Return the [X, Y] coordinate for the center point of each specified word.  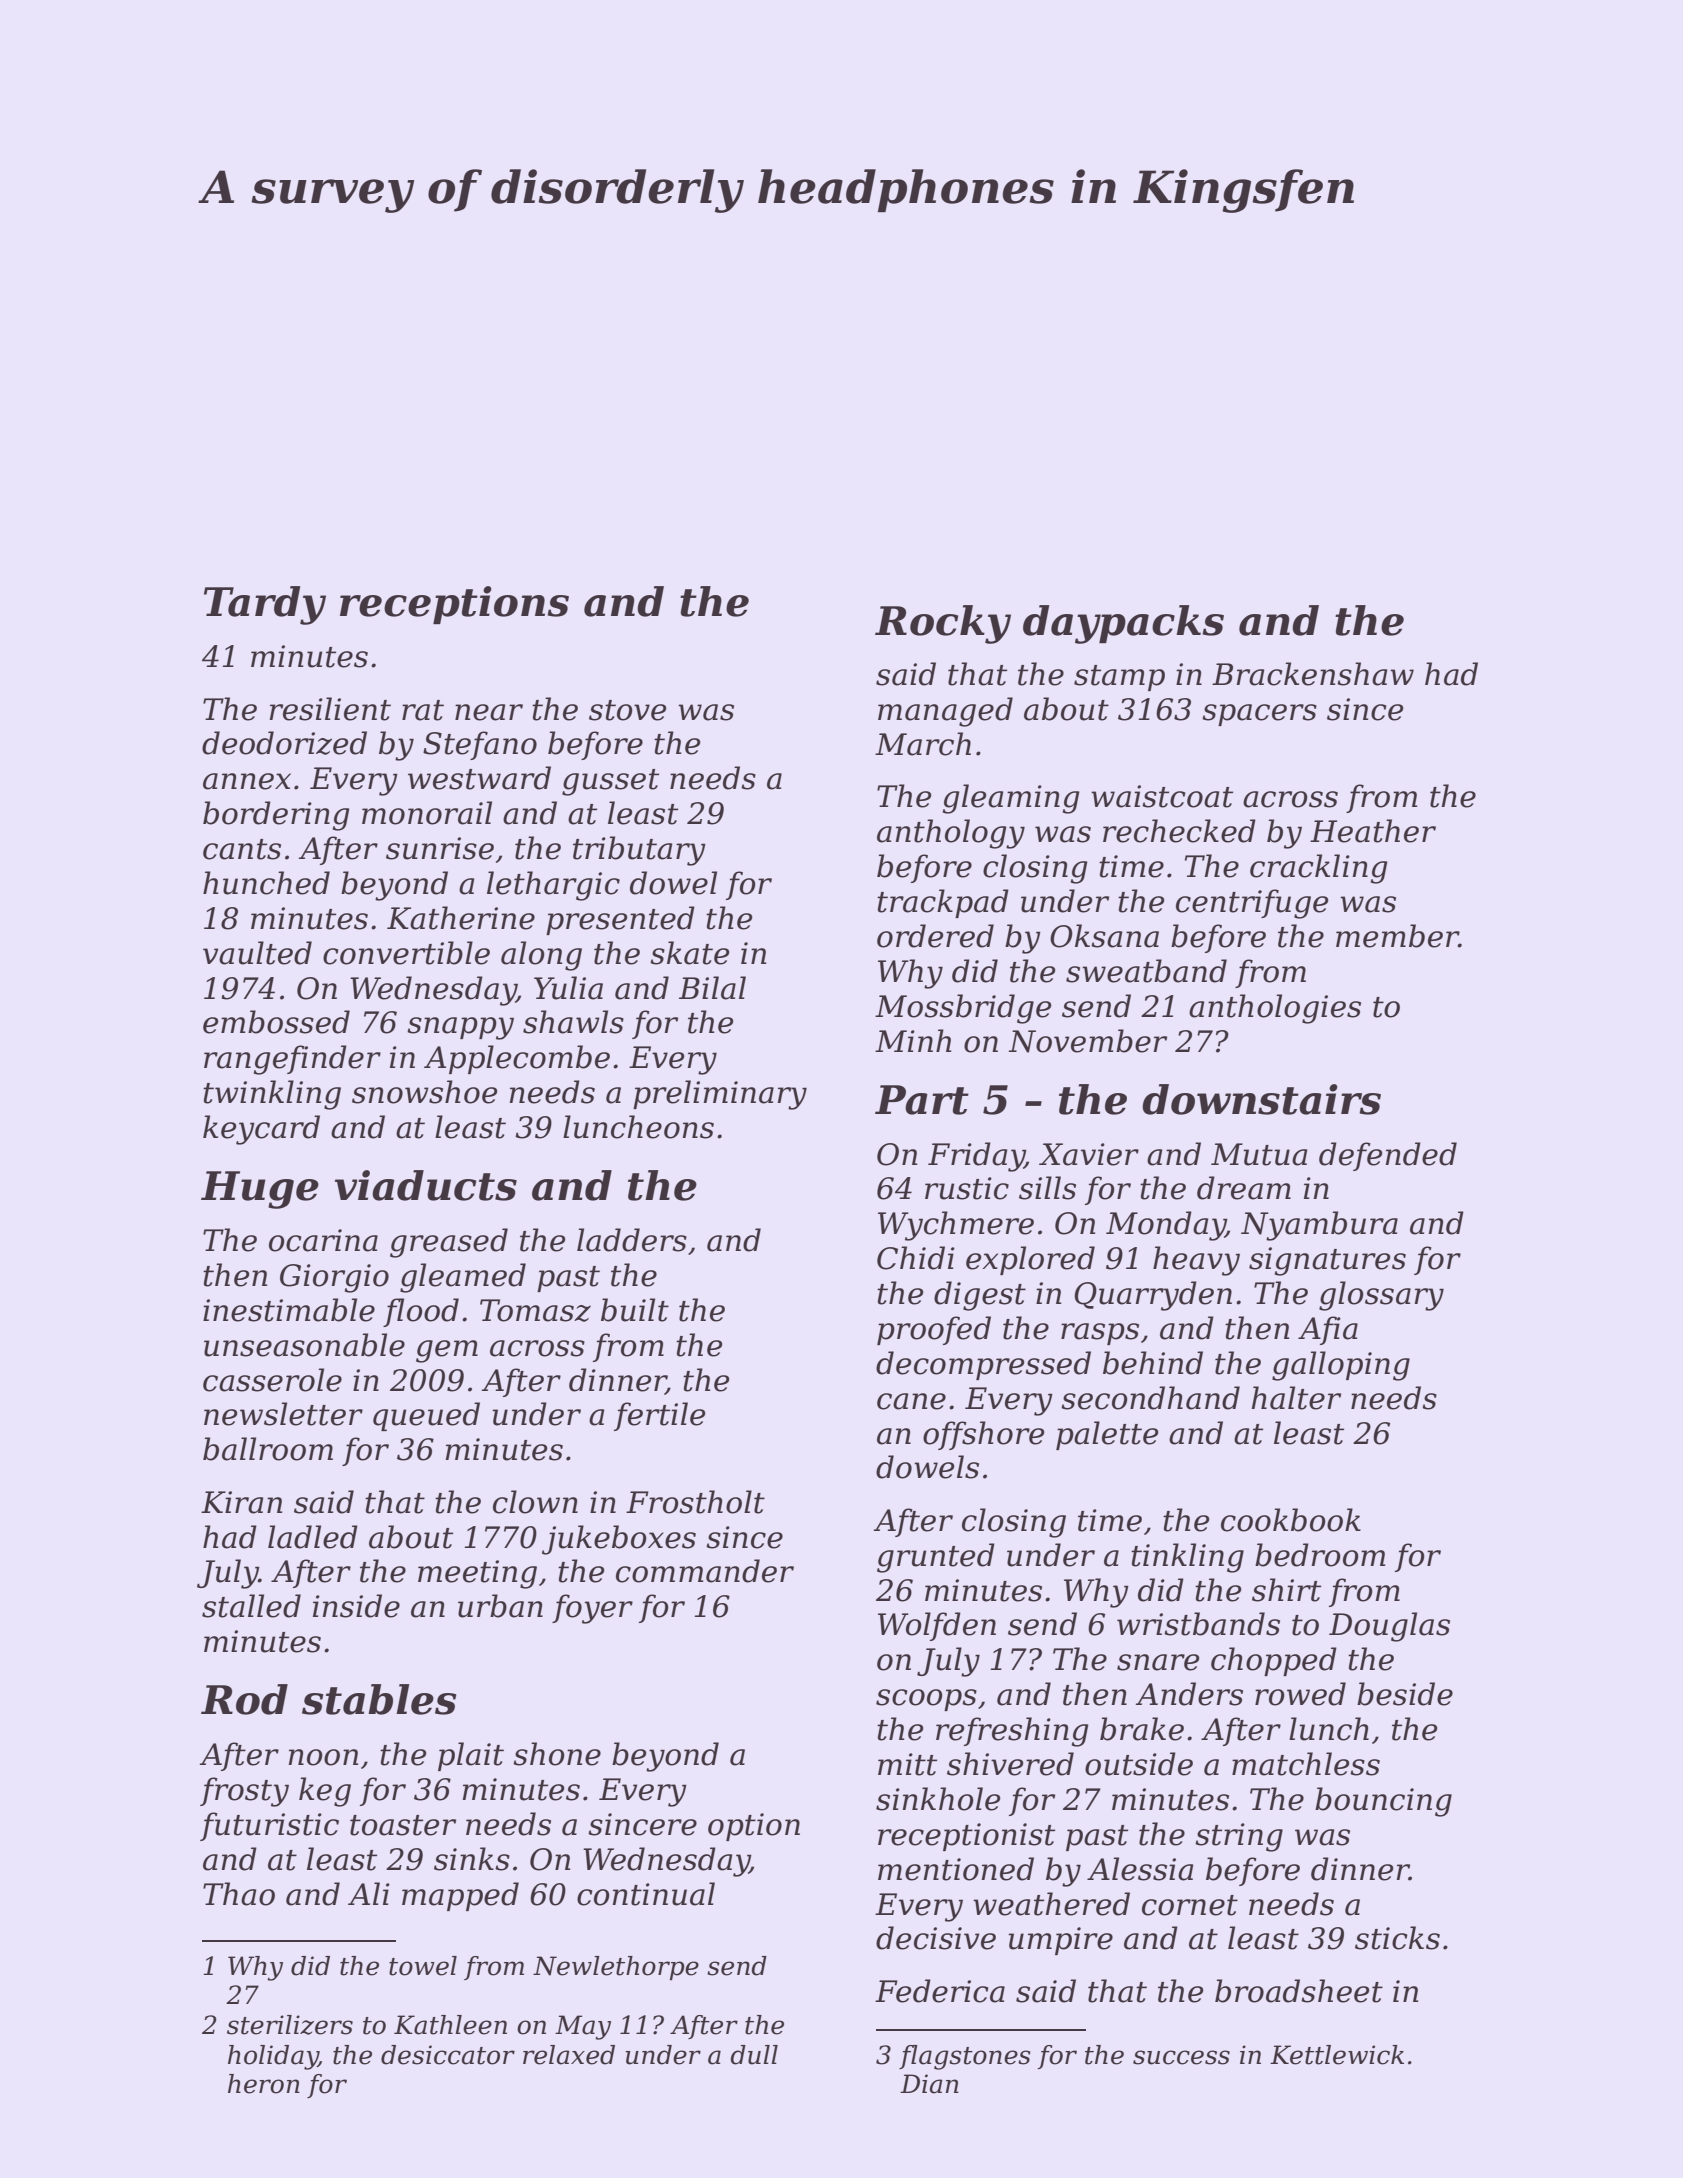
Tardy [265, 605]
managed [945, 712]
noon [323, 1757]
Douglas [1389, 1627]
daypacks [1123, 624]
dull [754, 2055]
